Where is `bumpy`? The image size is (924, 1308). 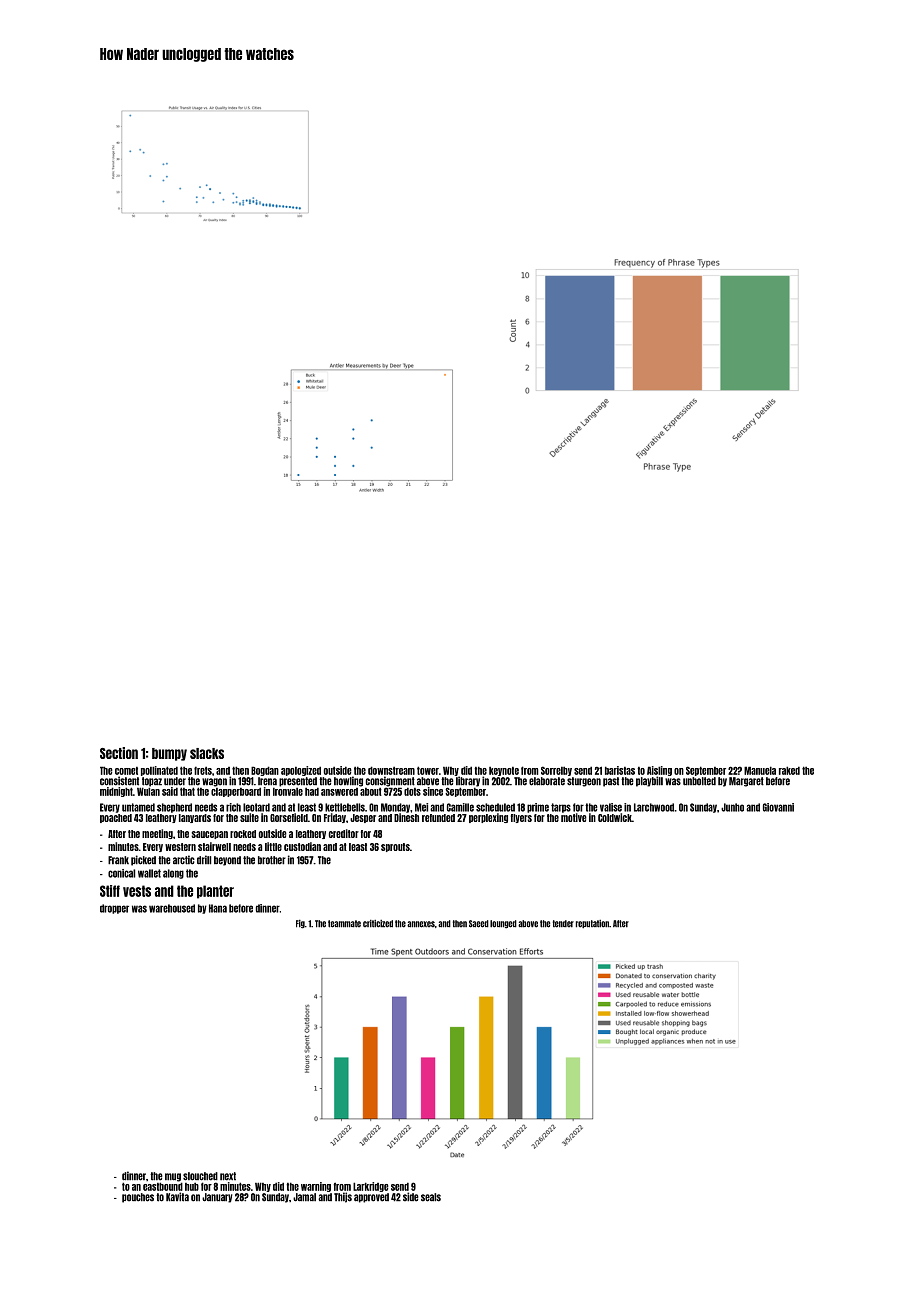
bumpy is located at coordinates (169, 754).
